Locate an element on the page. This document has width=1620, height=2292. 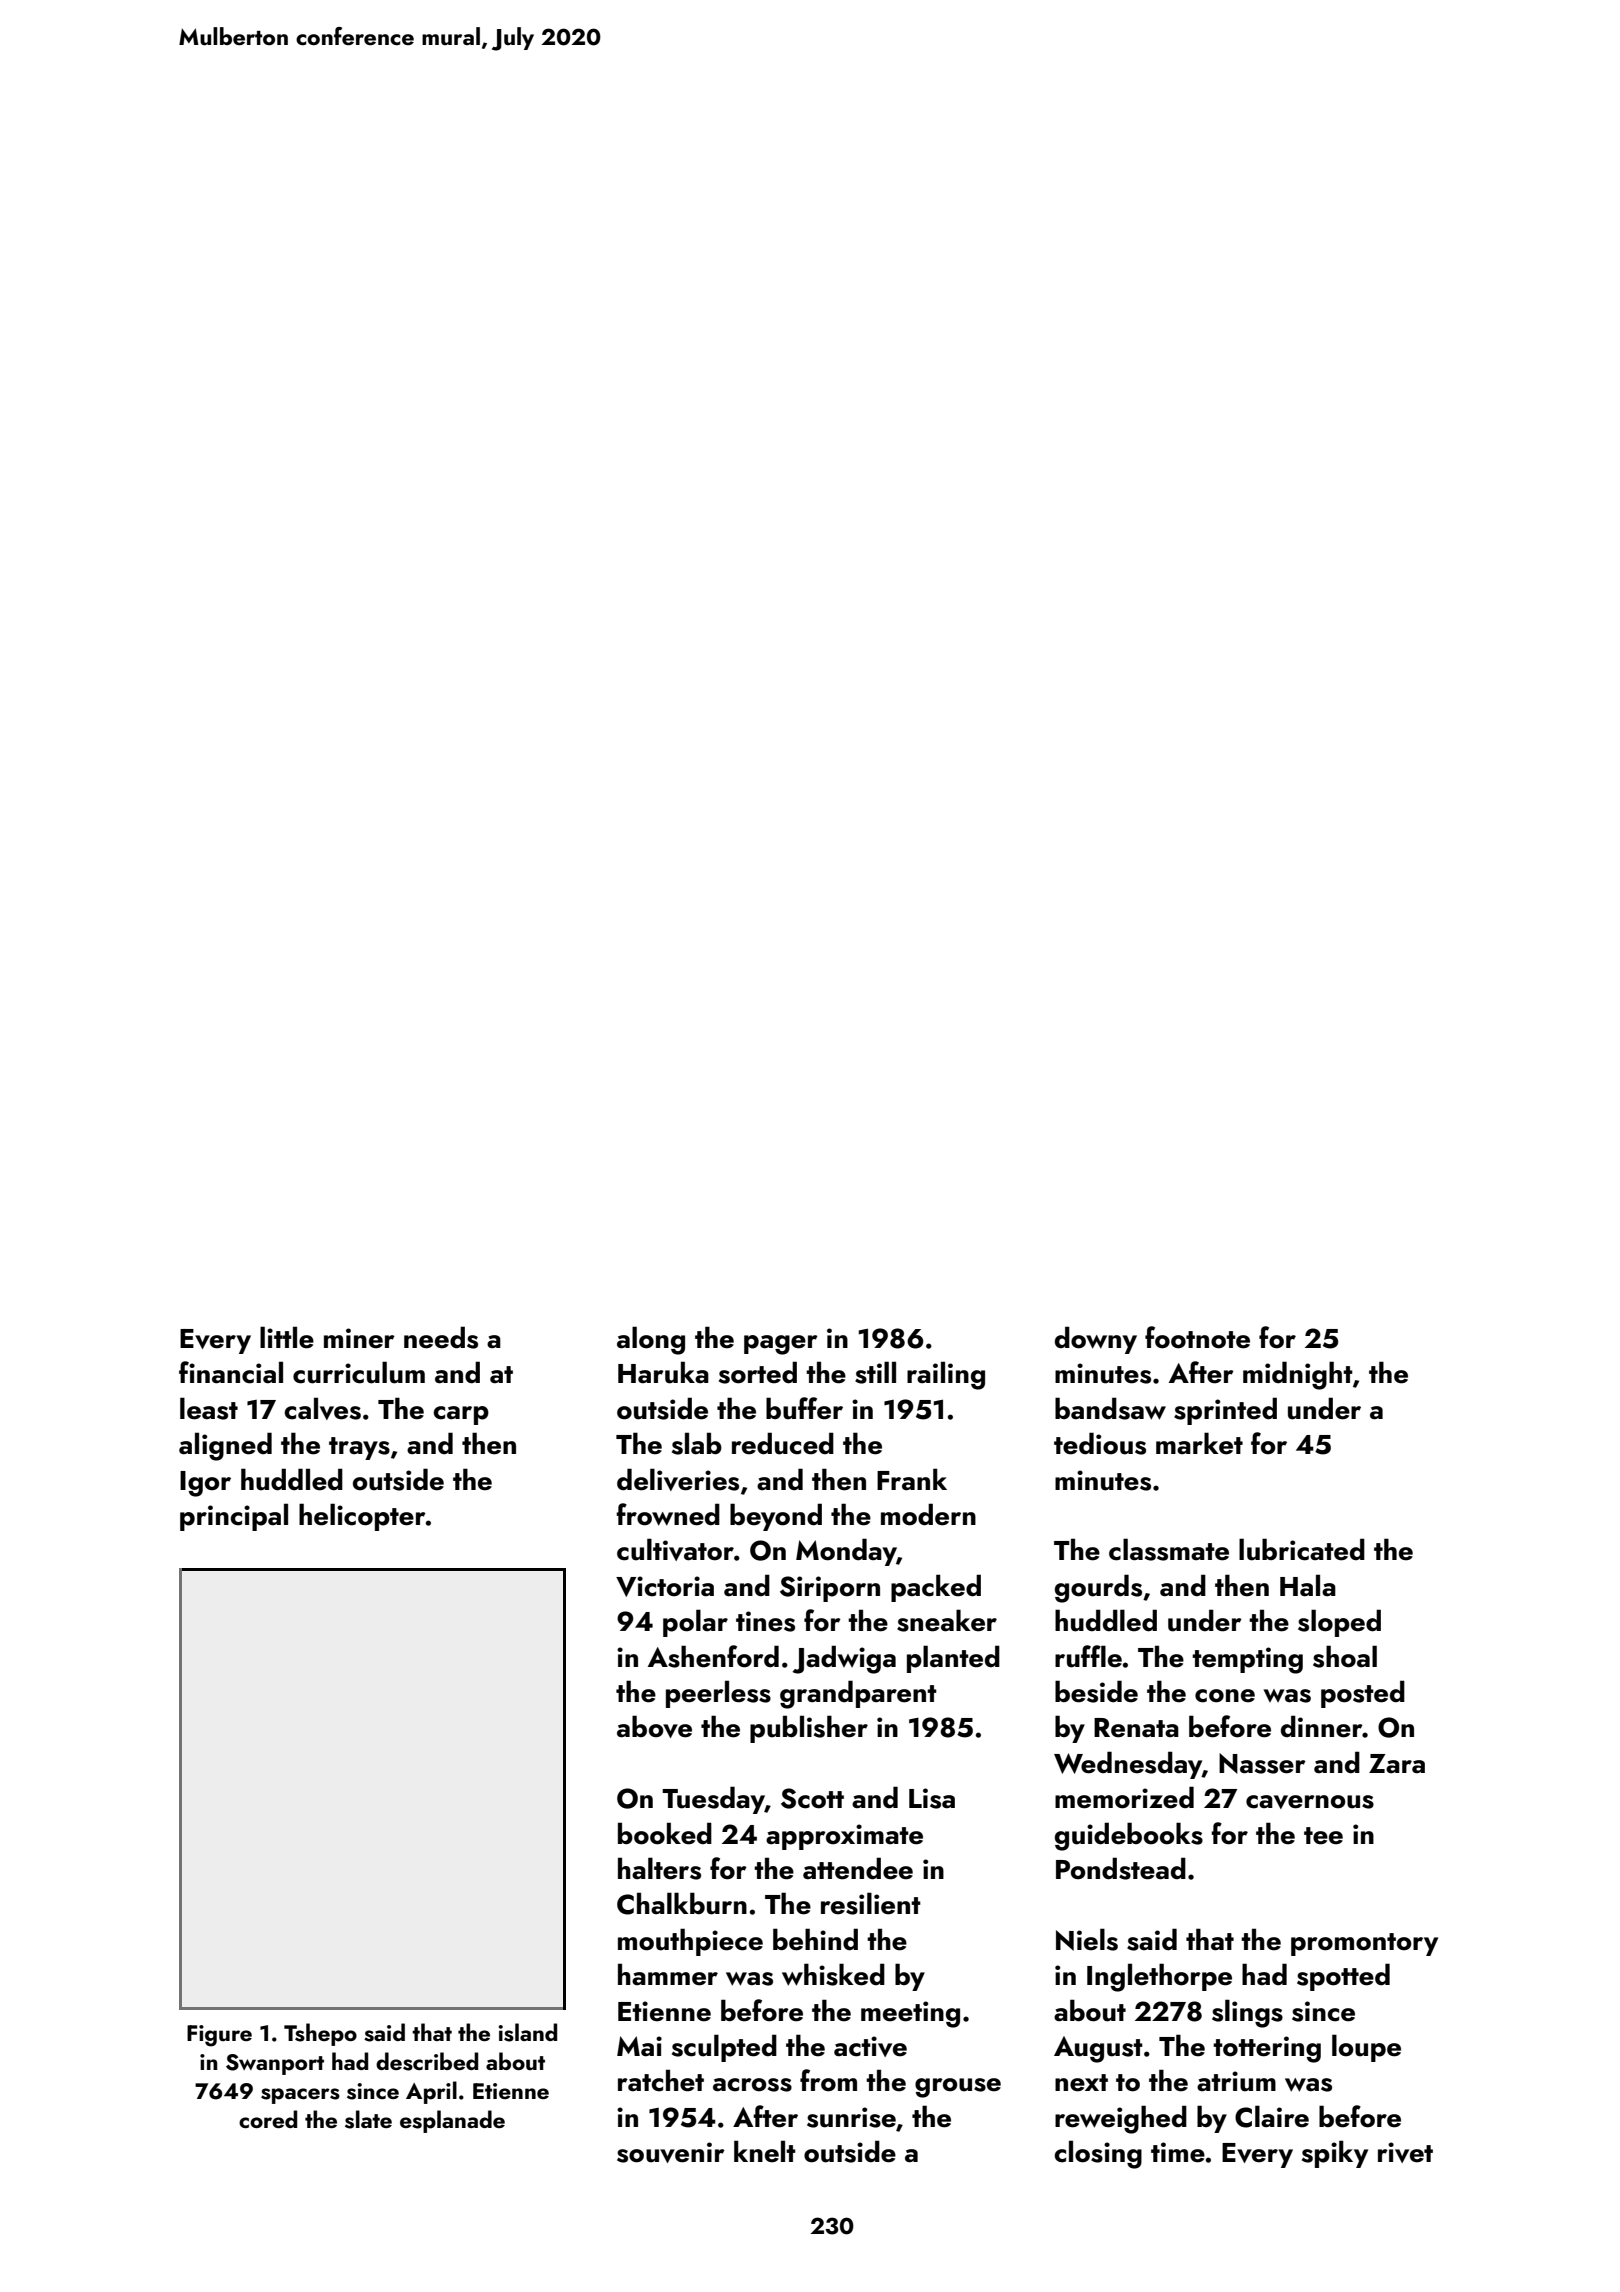
Pondstead is located at coordinates (1121, 1868).
